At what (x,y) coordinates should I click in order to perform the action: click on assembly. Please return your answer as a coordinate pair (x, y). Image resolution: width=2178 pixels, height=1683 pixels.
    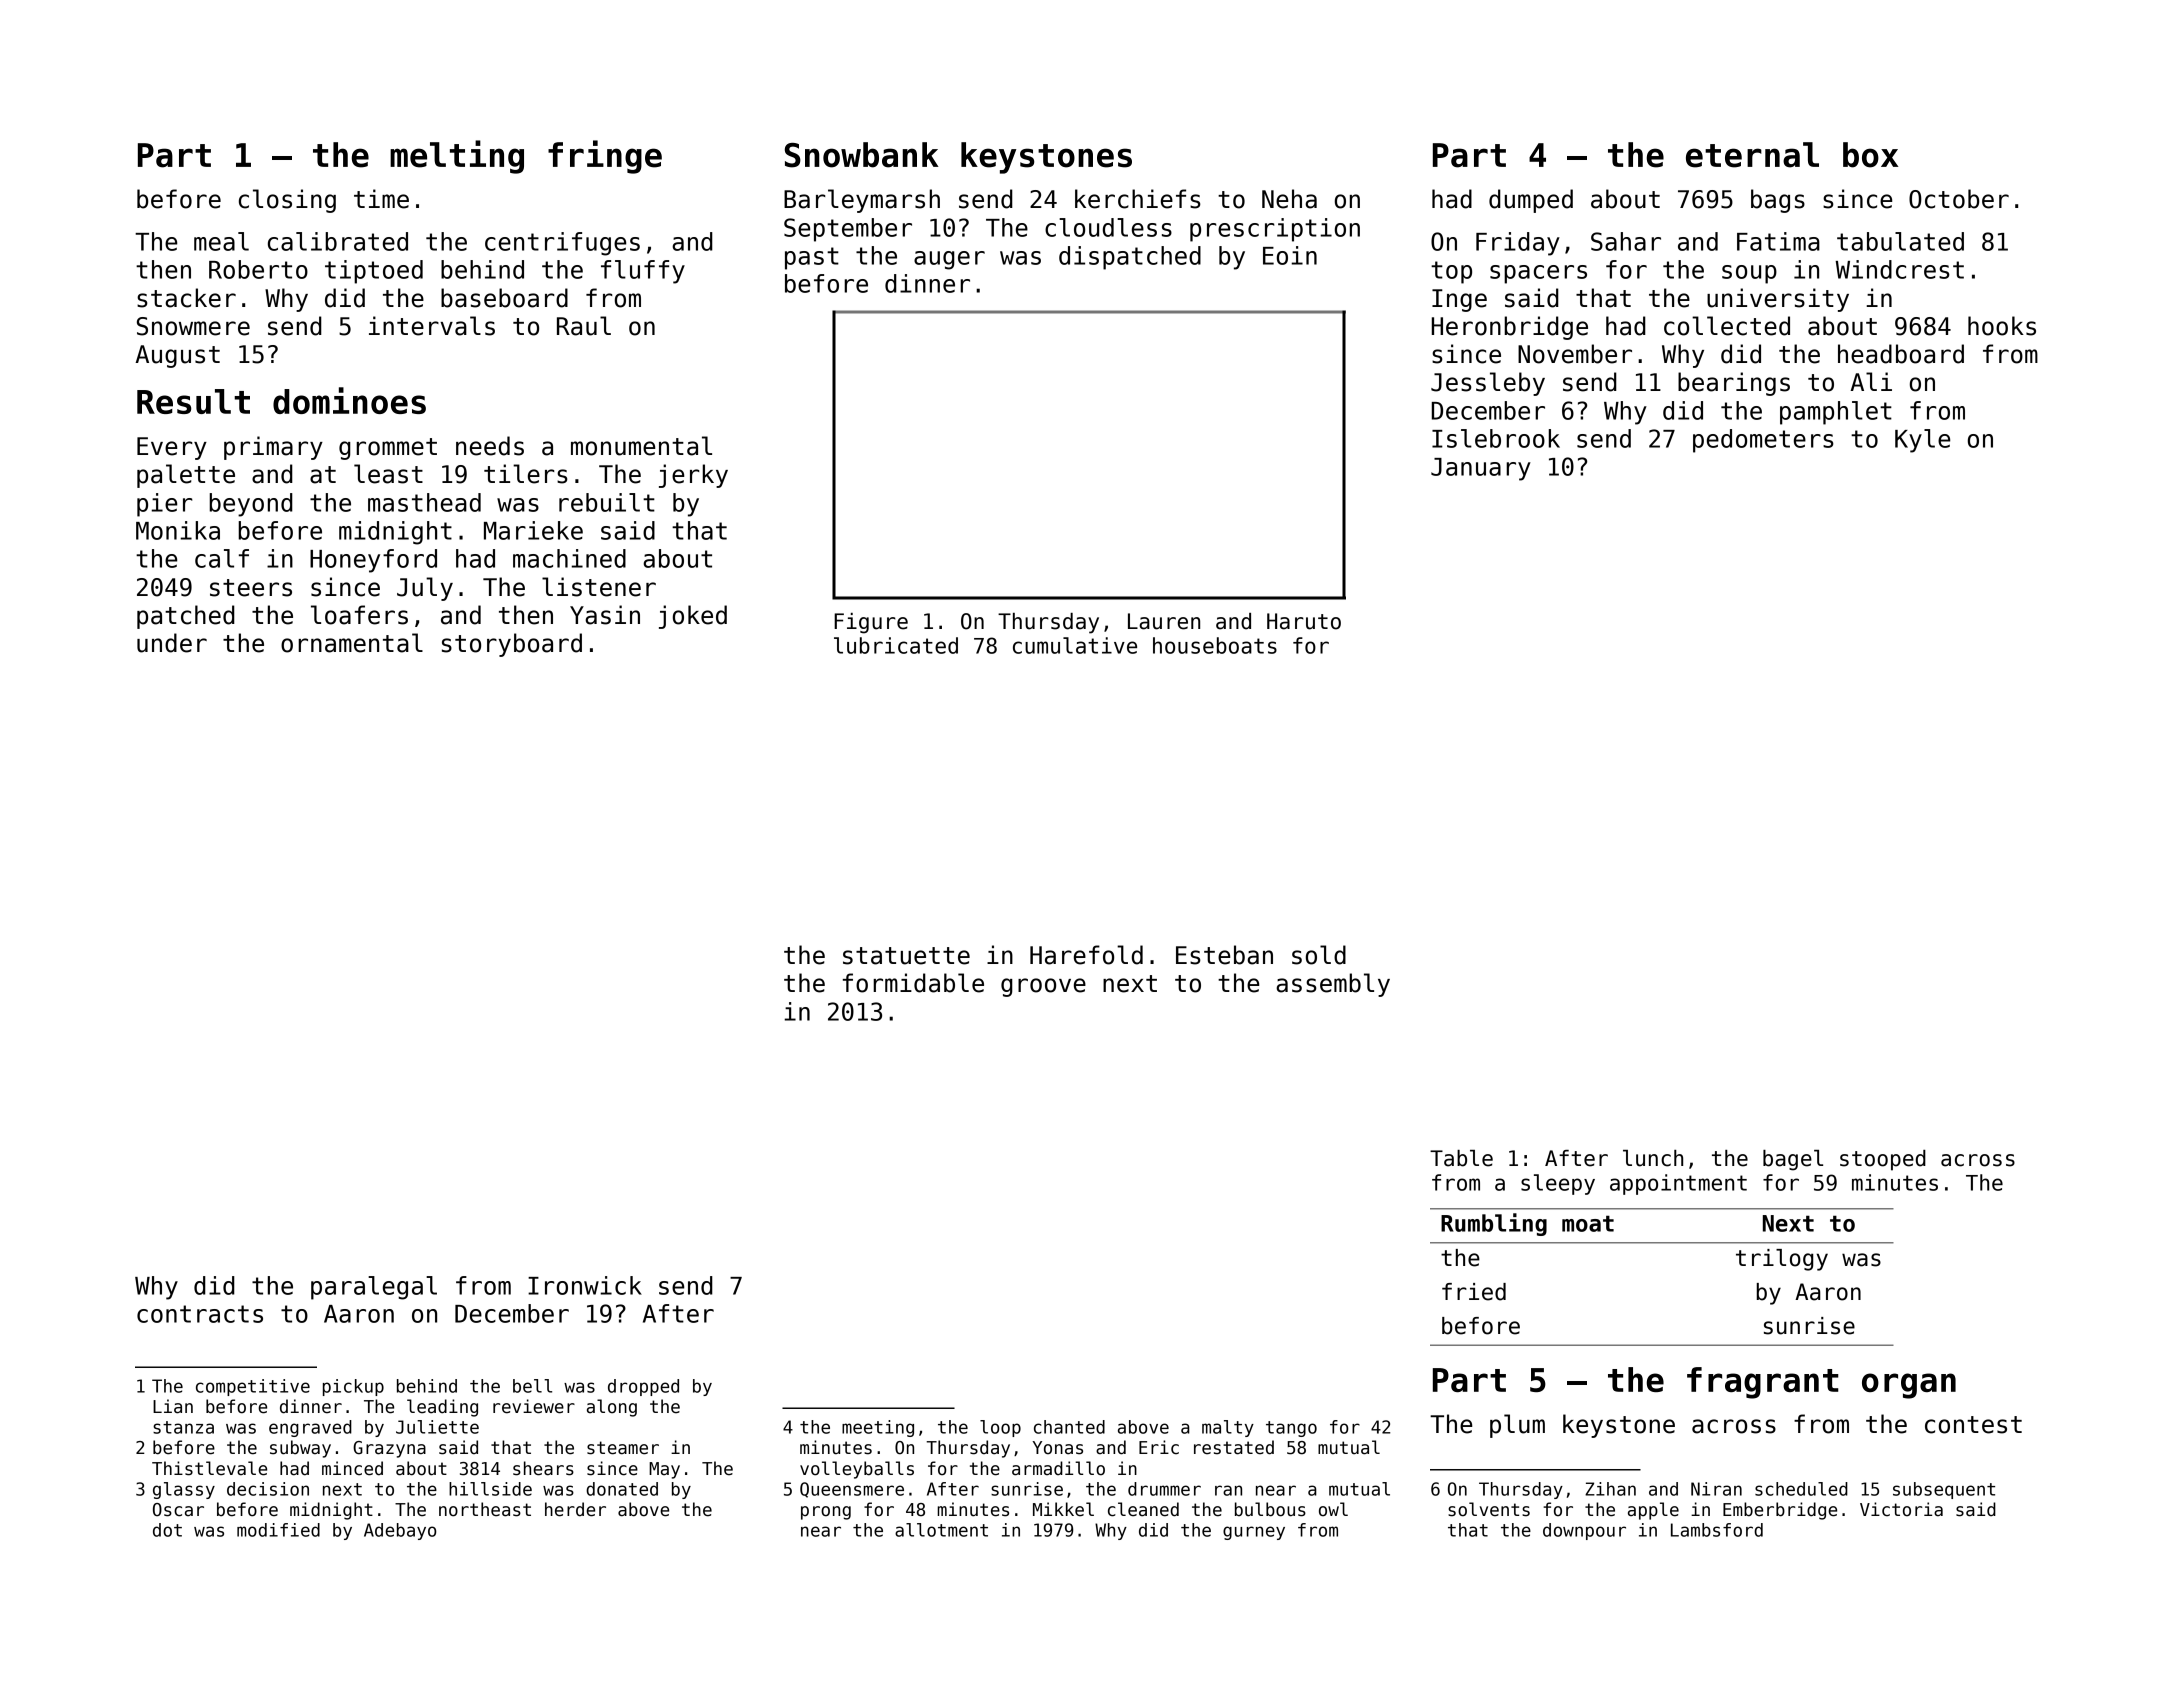
    Looking at the image, I should click on (1333, 985).
